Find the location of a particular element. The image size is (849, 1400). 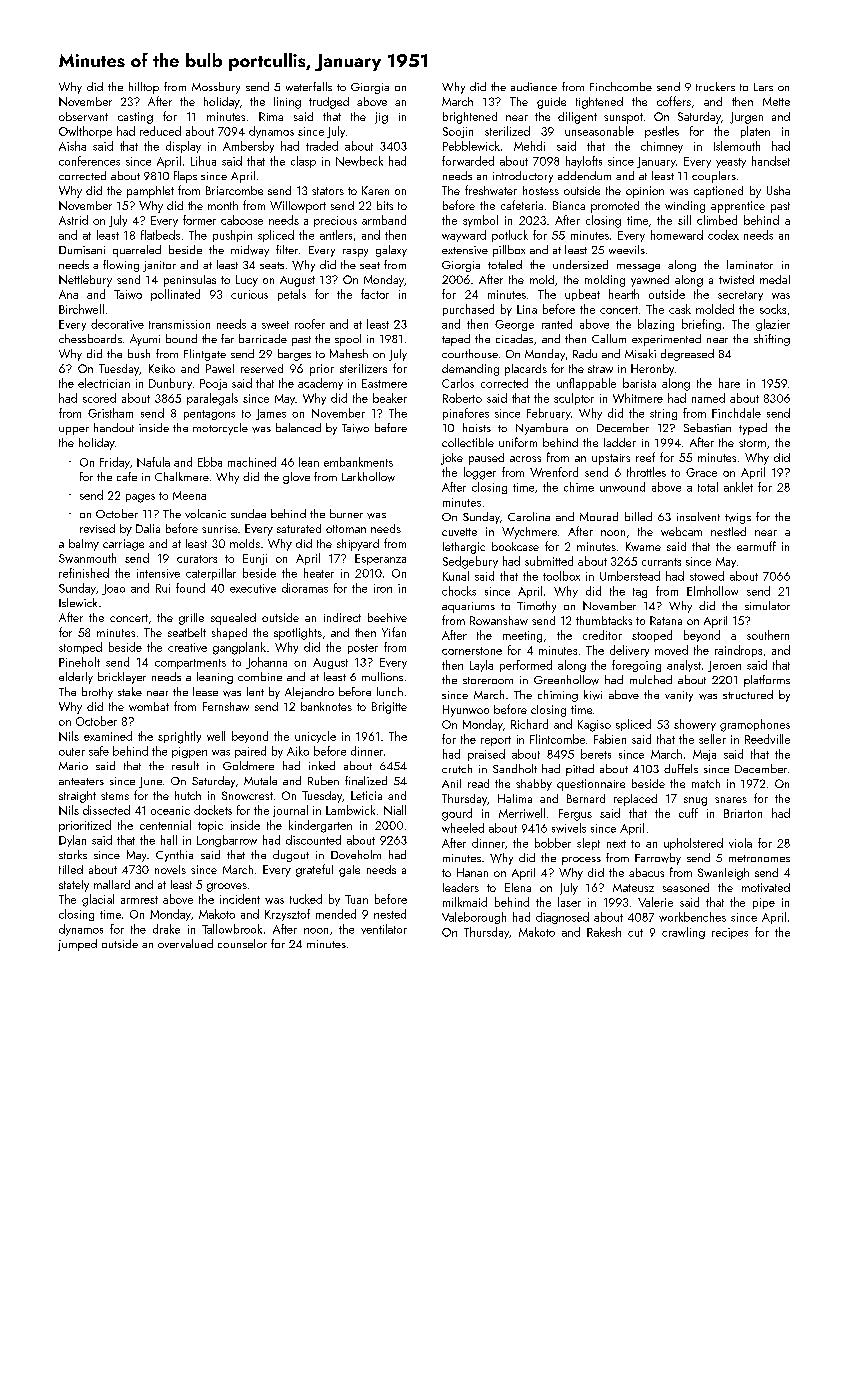

electrician is located at coordinates (104, 383).
